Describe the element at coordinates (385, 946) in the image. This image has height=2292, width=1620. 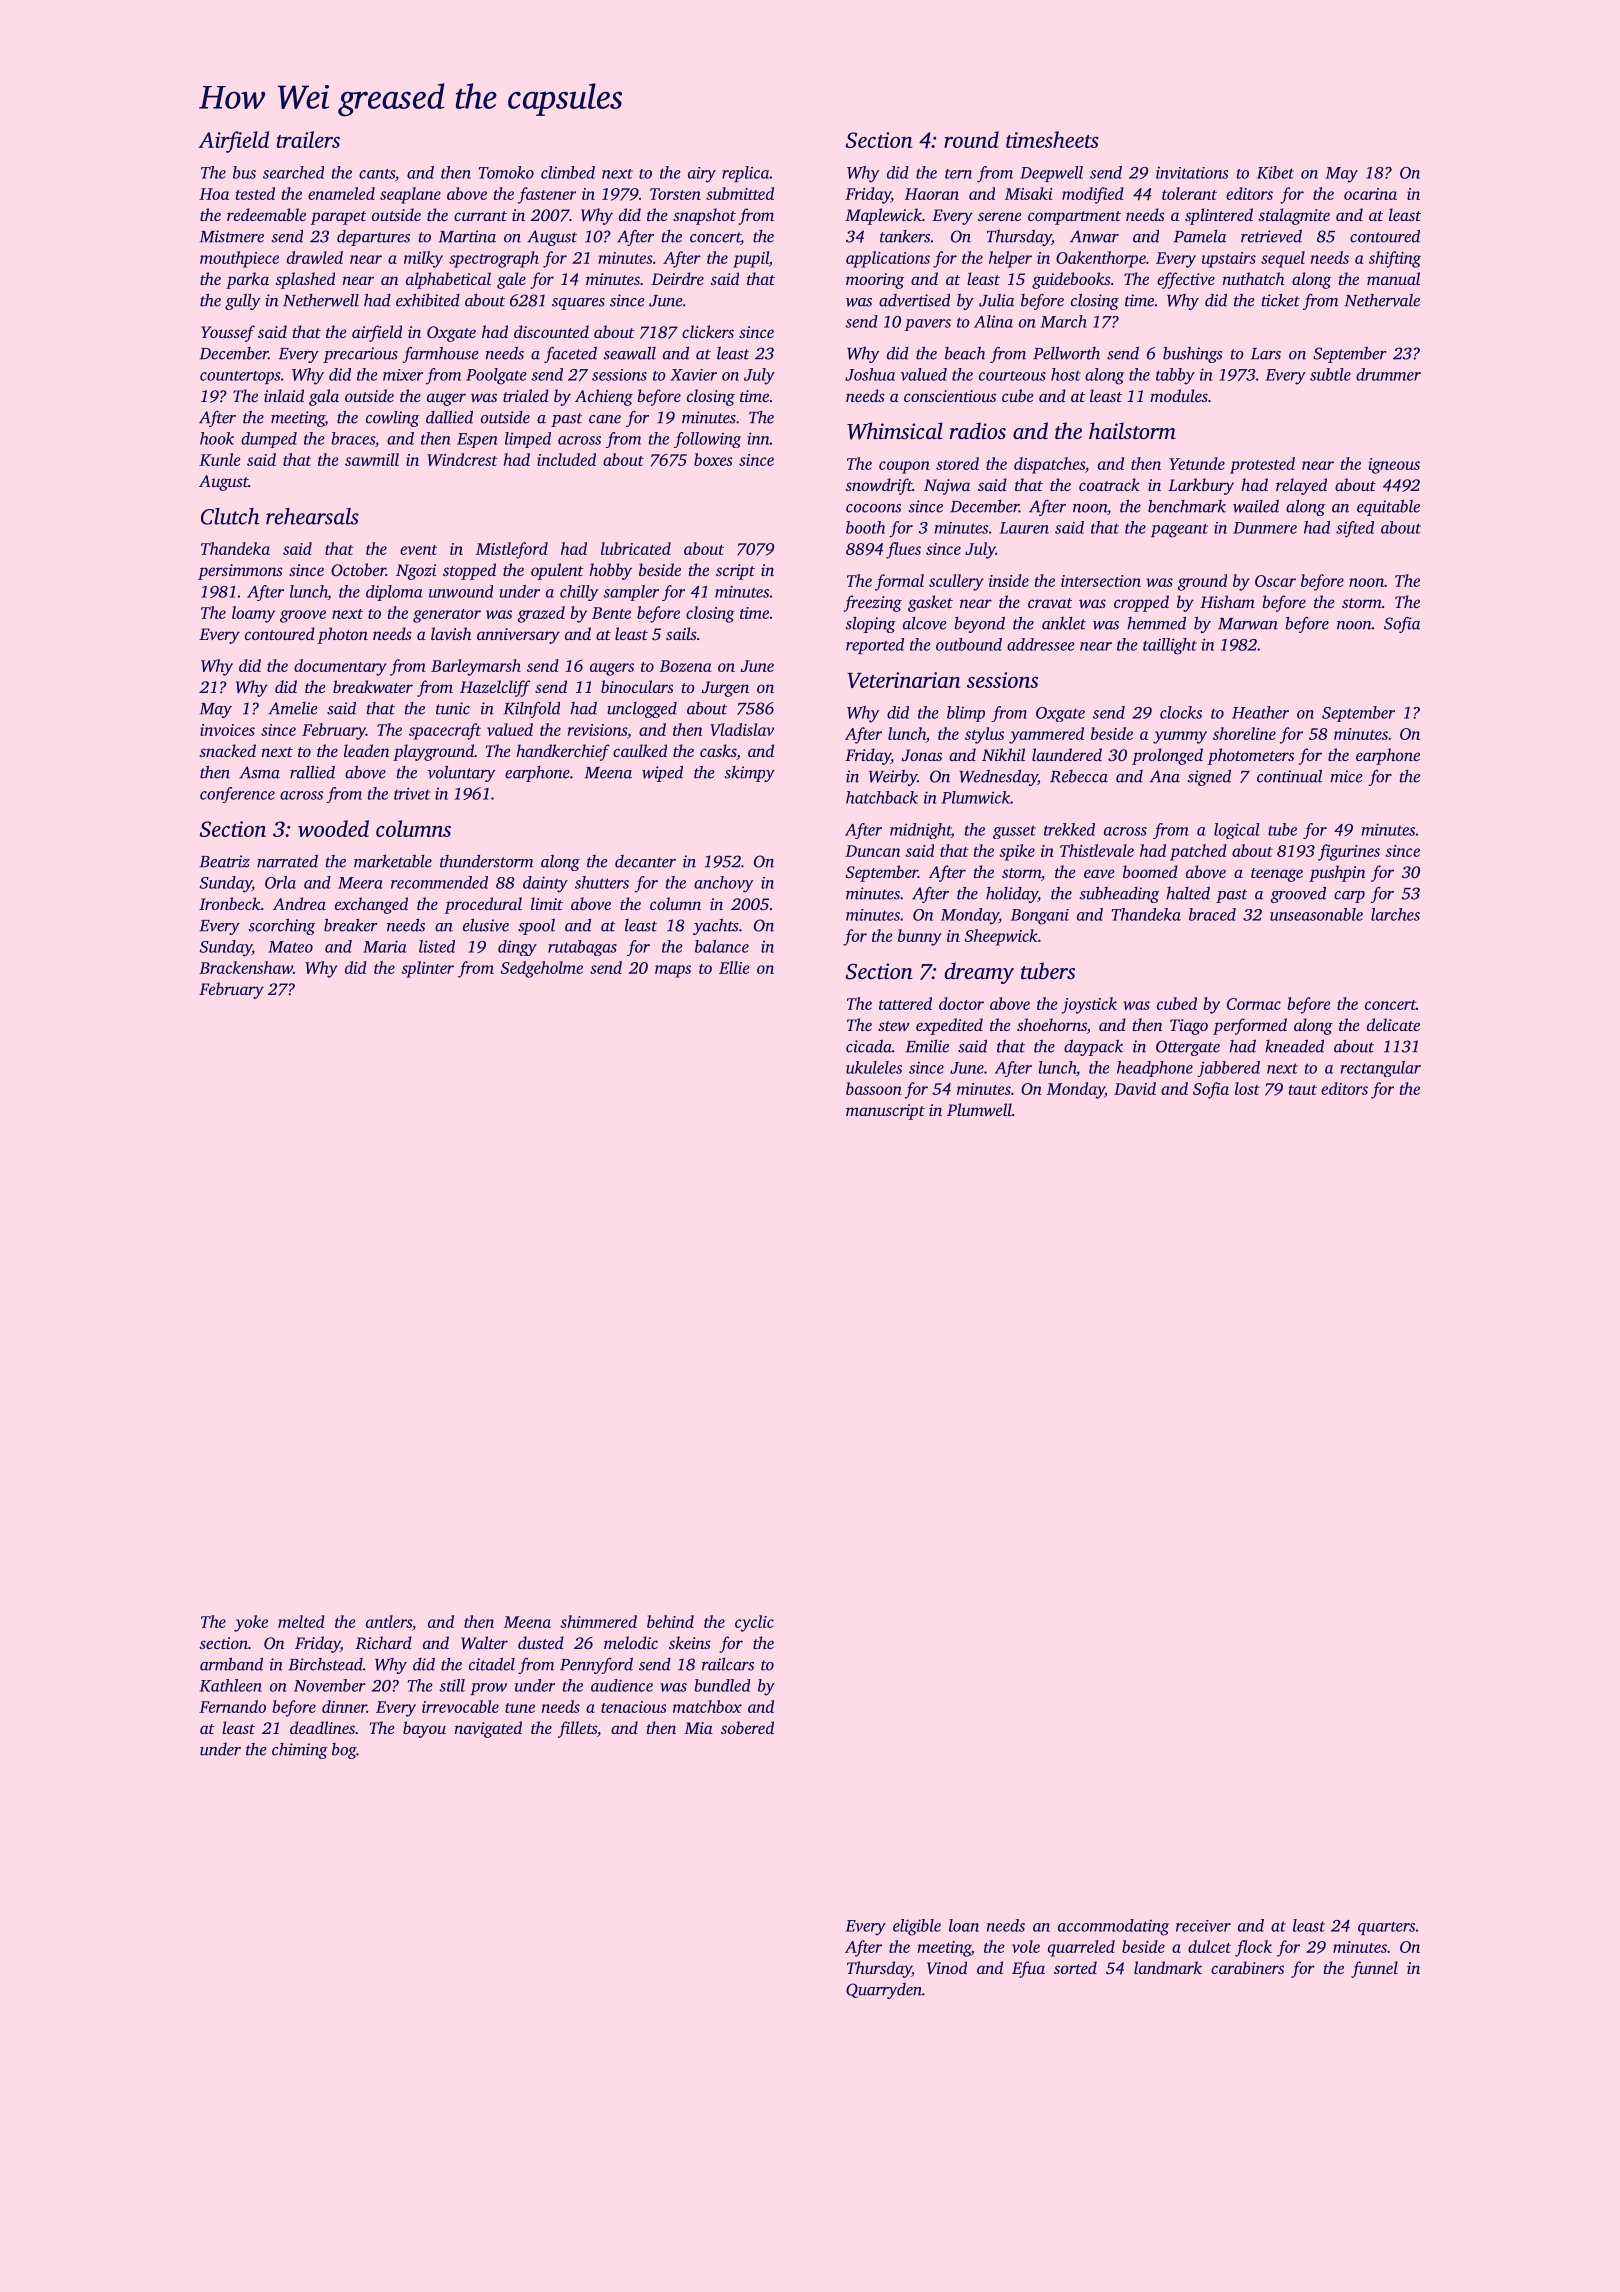
I see `Maria` at that location.
